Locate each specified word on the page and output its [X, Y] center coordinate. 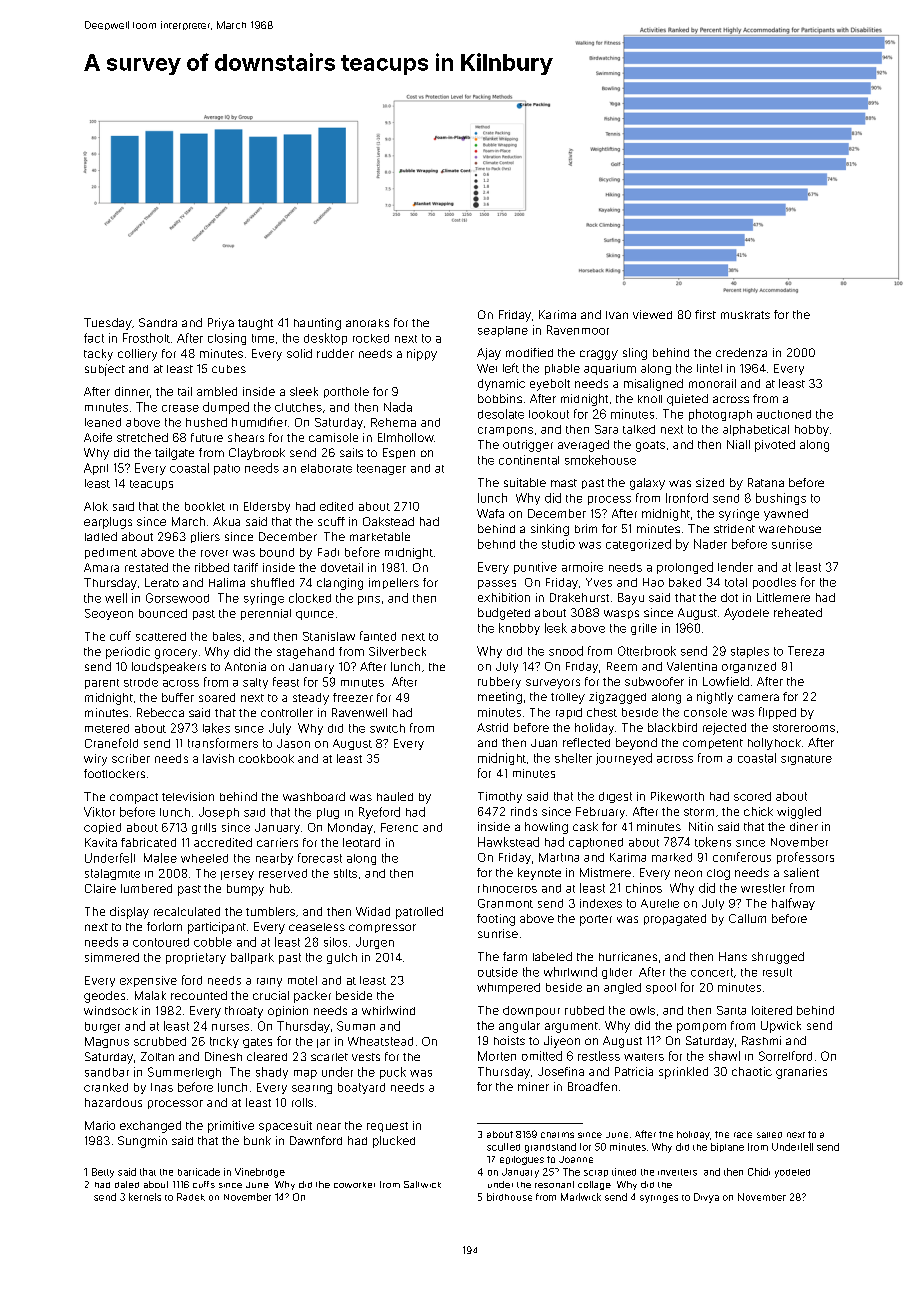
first [705, 314]
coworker [354, 1185]
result [777, 972]
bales [227, 636]
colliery [137, 355]
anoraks [367, 323]
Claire [100, 888]
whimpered [508, 988]
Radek [191, 1197]
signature [806, 760]
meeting [500, 698]
